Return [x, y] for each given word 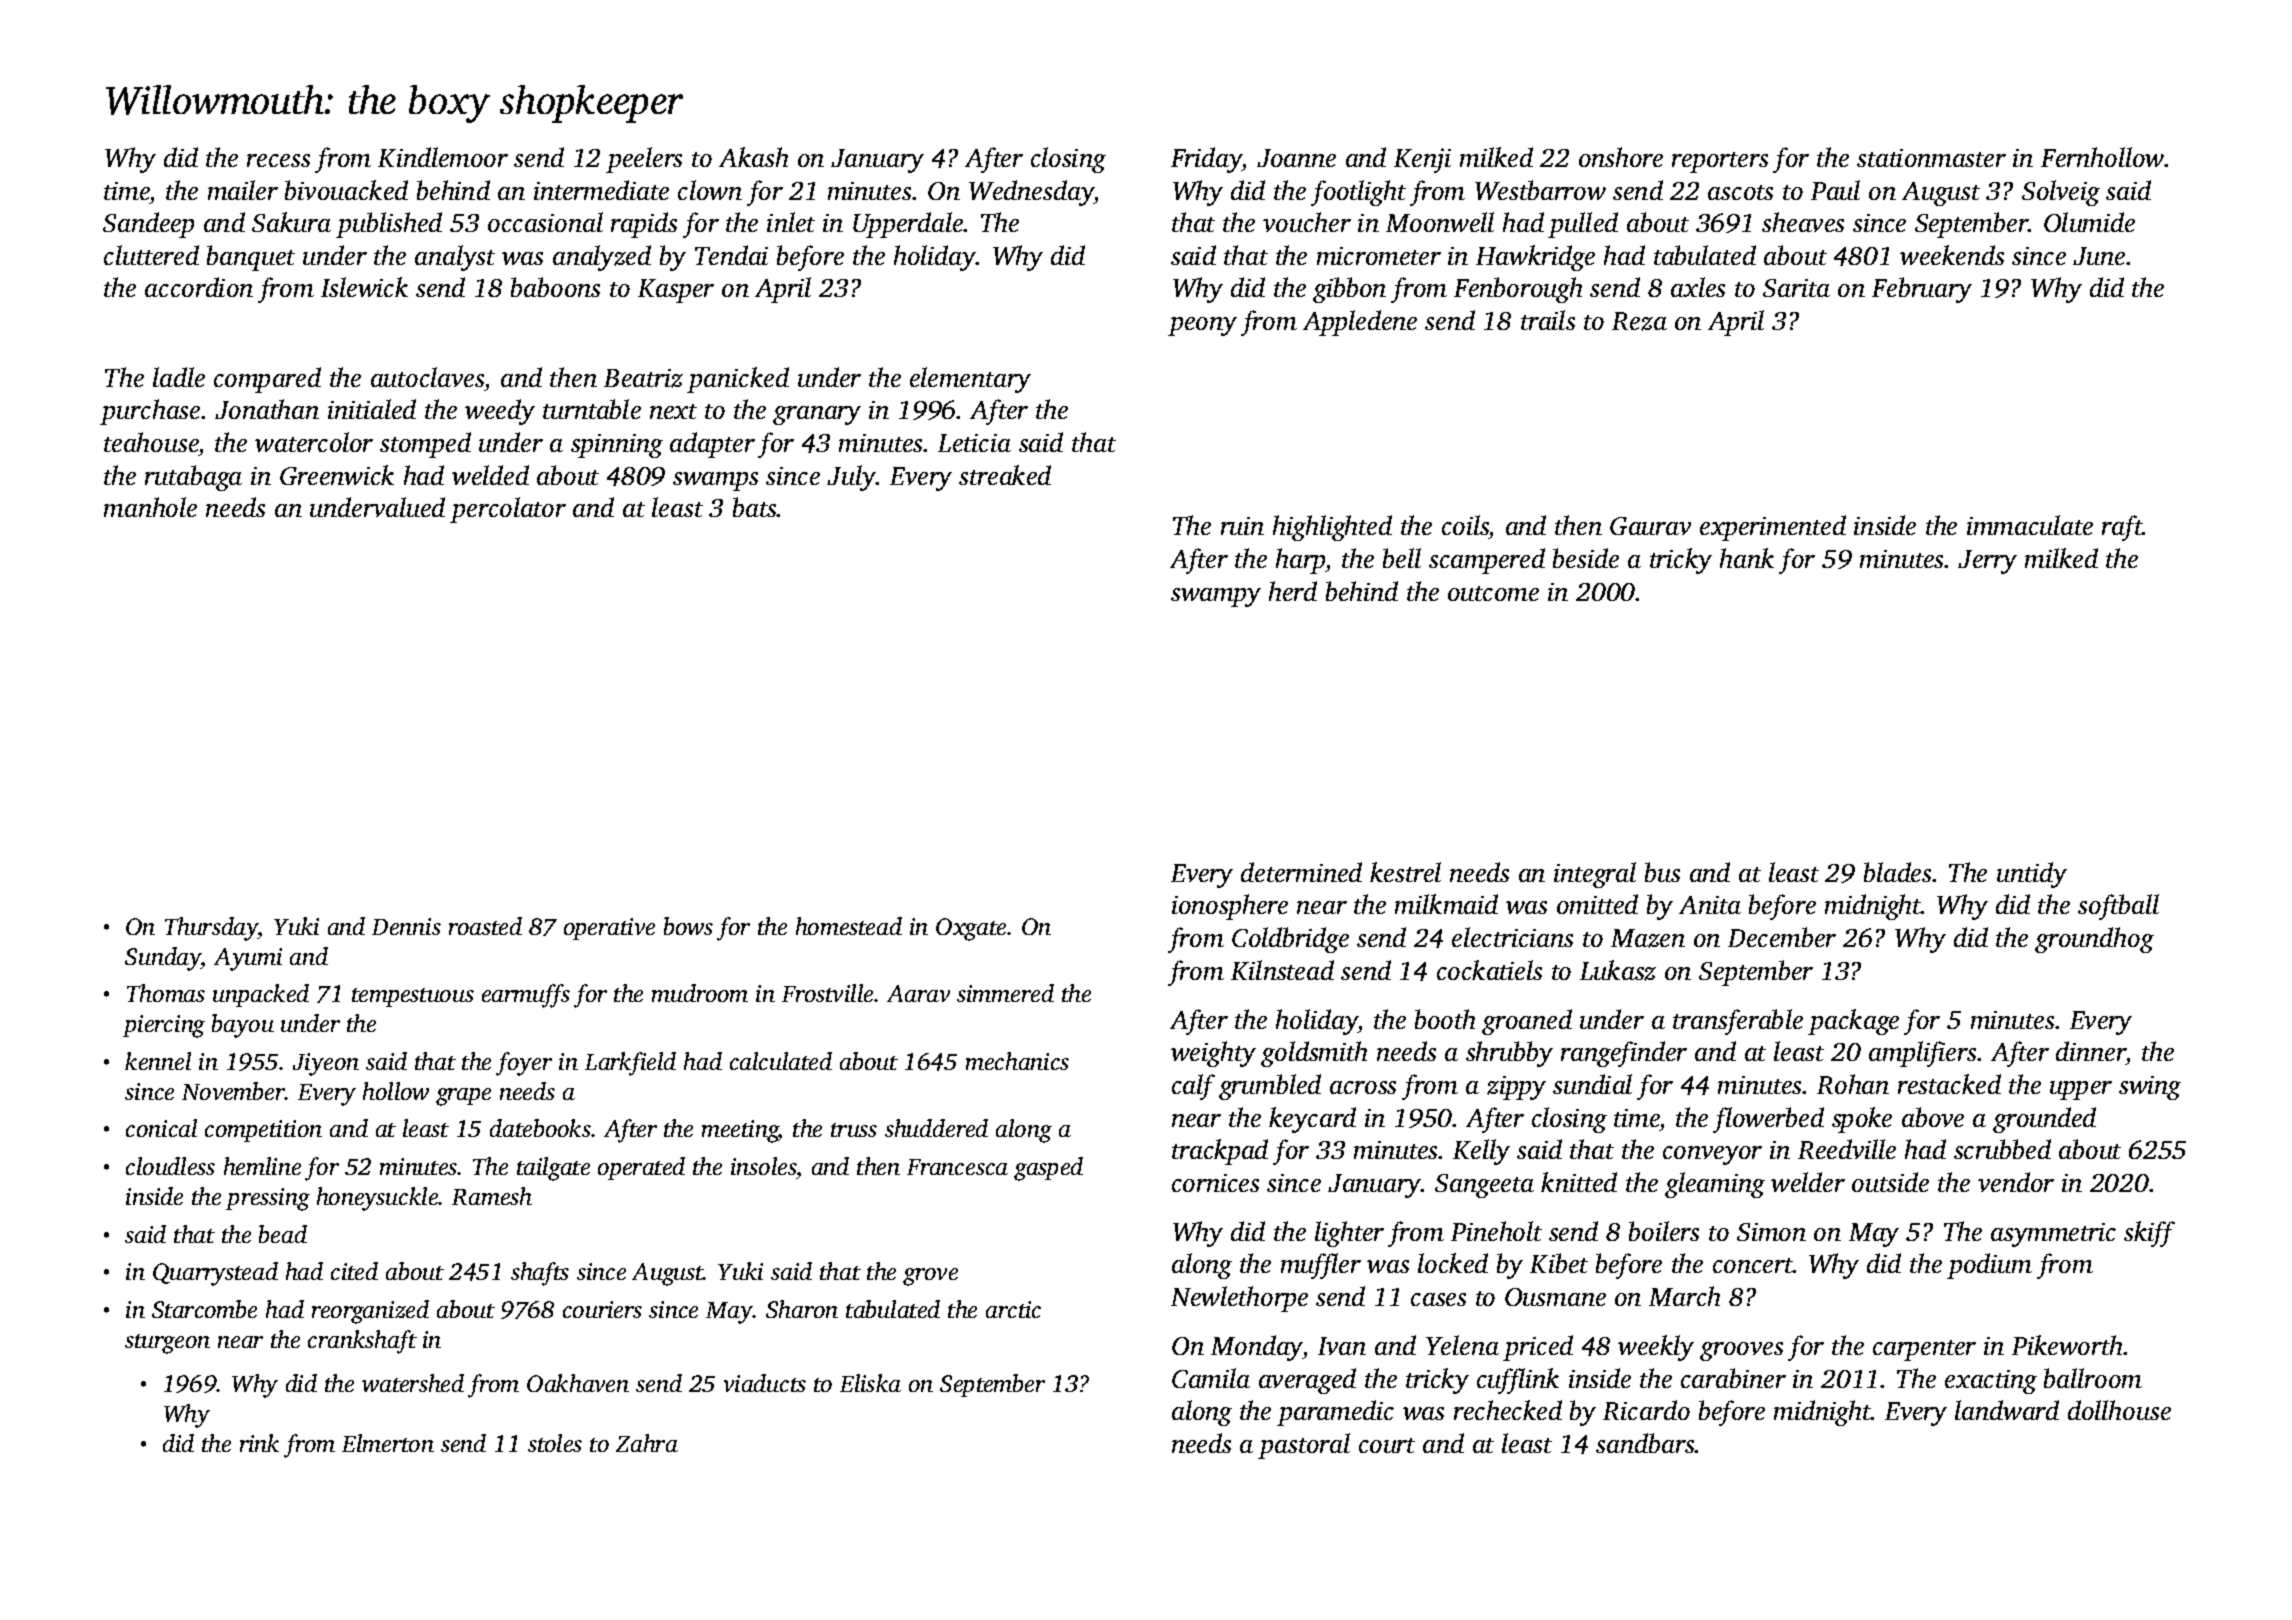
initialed [372, 409]
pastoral [1304, 1446]
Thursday [211, 929]
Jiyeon [326, 1064]
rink [259, 1443]
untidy [2032, 875]
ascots [1740, 192]
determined [1301, 872]
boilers [1664, 1231]
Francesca [957, 1167]
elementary [970, 380]
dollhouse [2119, 1410]
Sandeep [148, 225]
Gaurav [1650, 526]
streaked [1005, 475]
